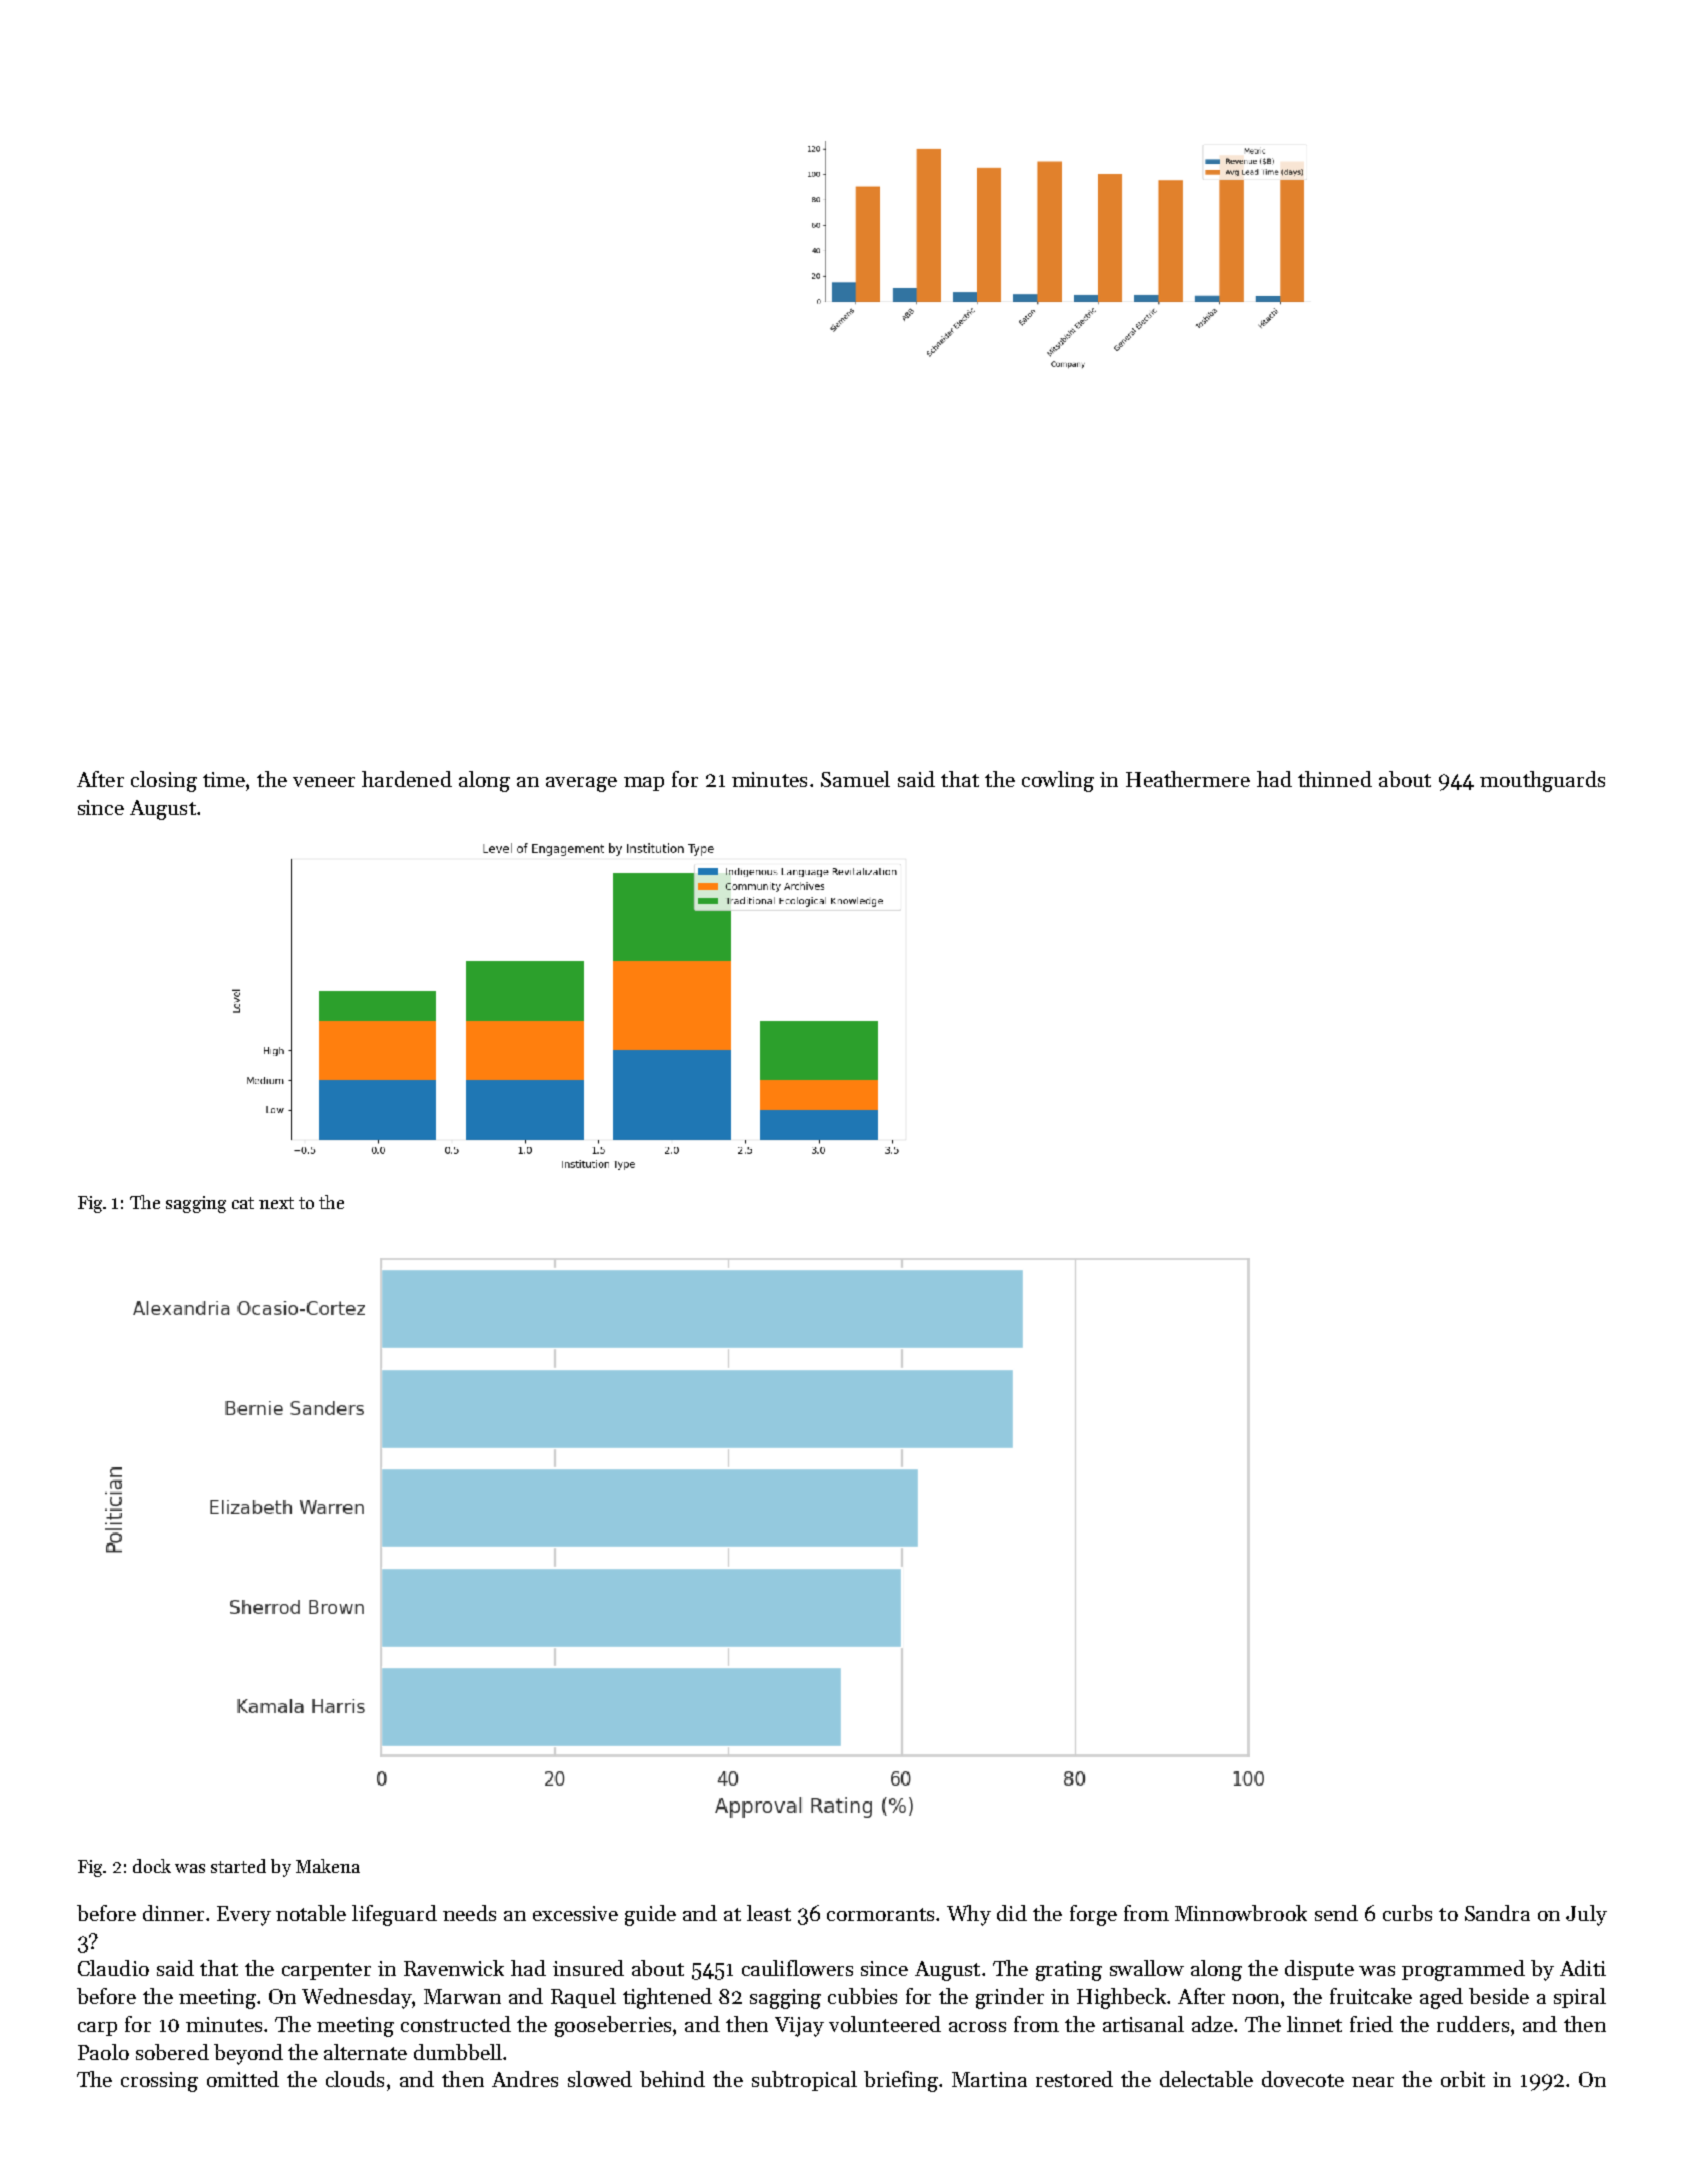  What do you see at coordinates (855, 779) in the screenshot?
I see `Samuel` at bounding box center [855, 779].
